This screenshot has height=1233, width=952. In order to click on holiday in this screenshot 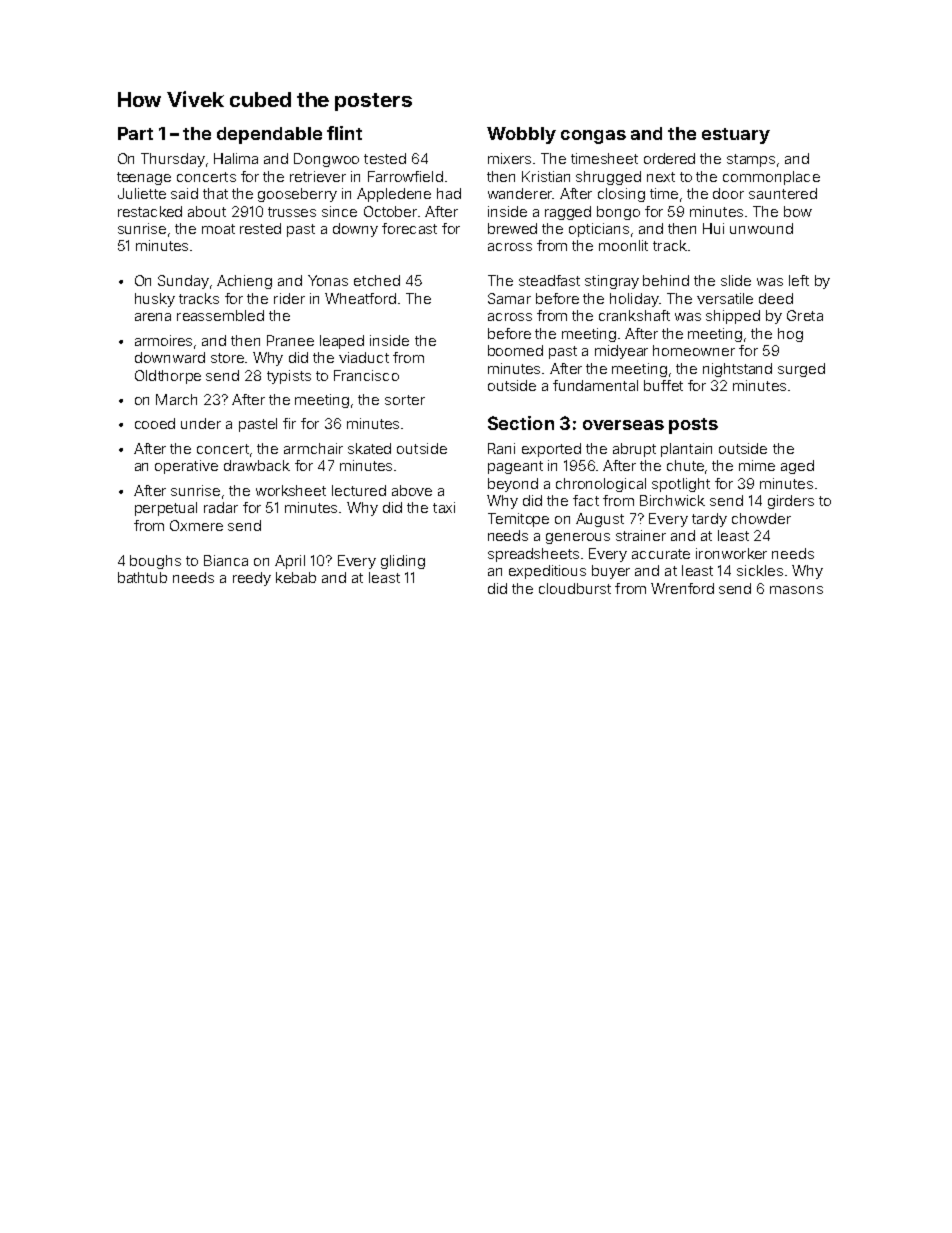, I will do `click(634, 300)`.
